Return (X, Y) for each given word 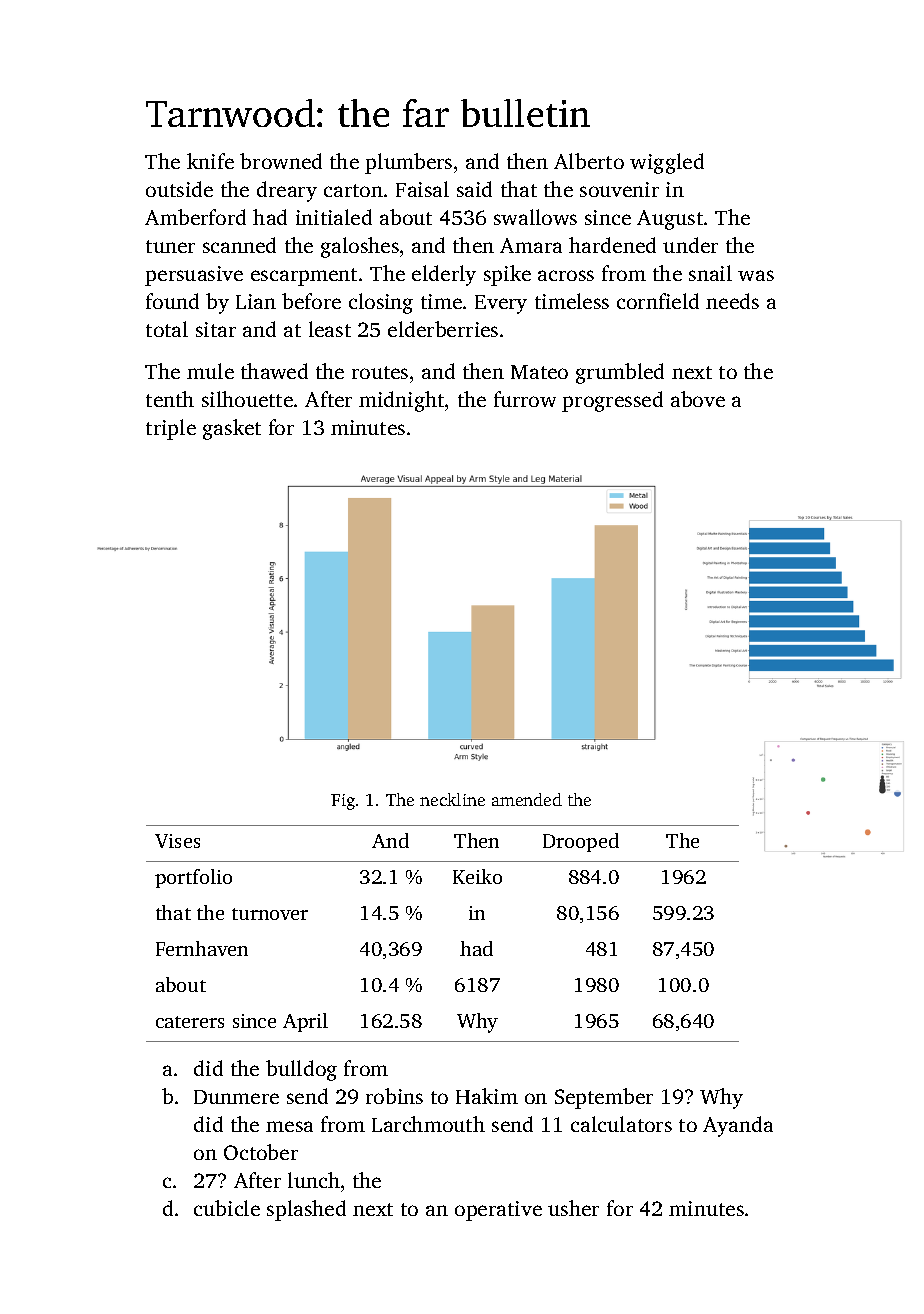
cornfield (658, 301)
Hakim (487, 1096)
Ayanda (738, 1126)
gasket (232, 429)
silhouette (247, 399)
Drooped (581, 842)
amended (527, 799)
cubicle (227, 1208)
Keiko (477, 876)
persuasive (194, 276)
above (698, 399)
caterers (190, 1022)
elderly (444, 275)
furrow (525, 399)
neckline (452, 799)
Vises (177, 841)
